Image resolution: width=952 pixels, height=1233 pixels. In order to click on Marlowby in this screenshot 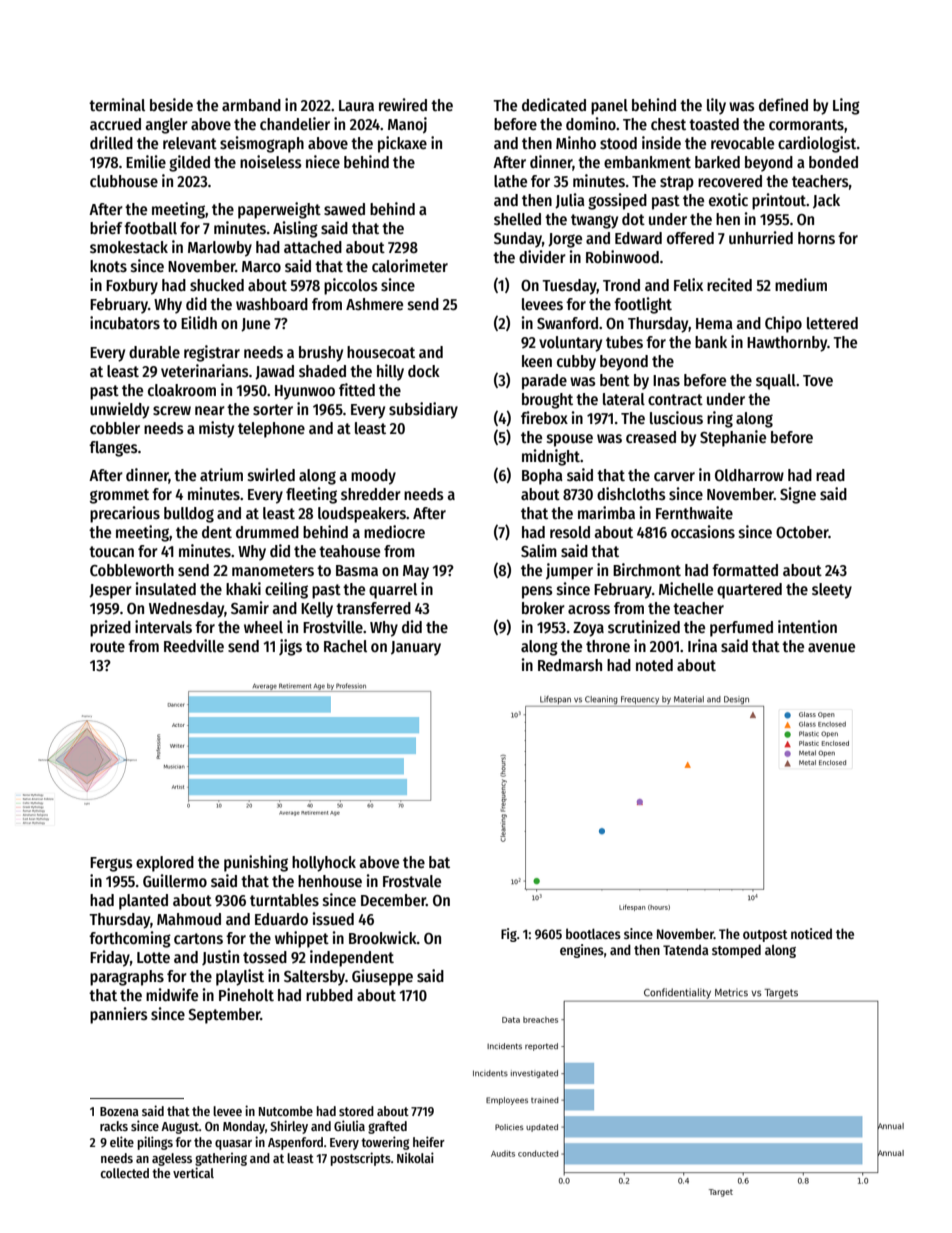, I will do `click(220, 249)`.
